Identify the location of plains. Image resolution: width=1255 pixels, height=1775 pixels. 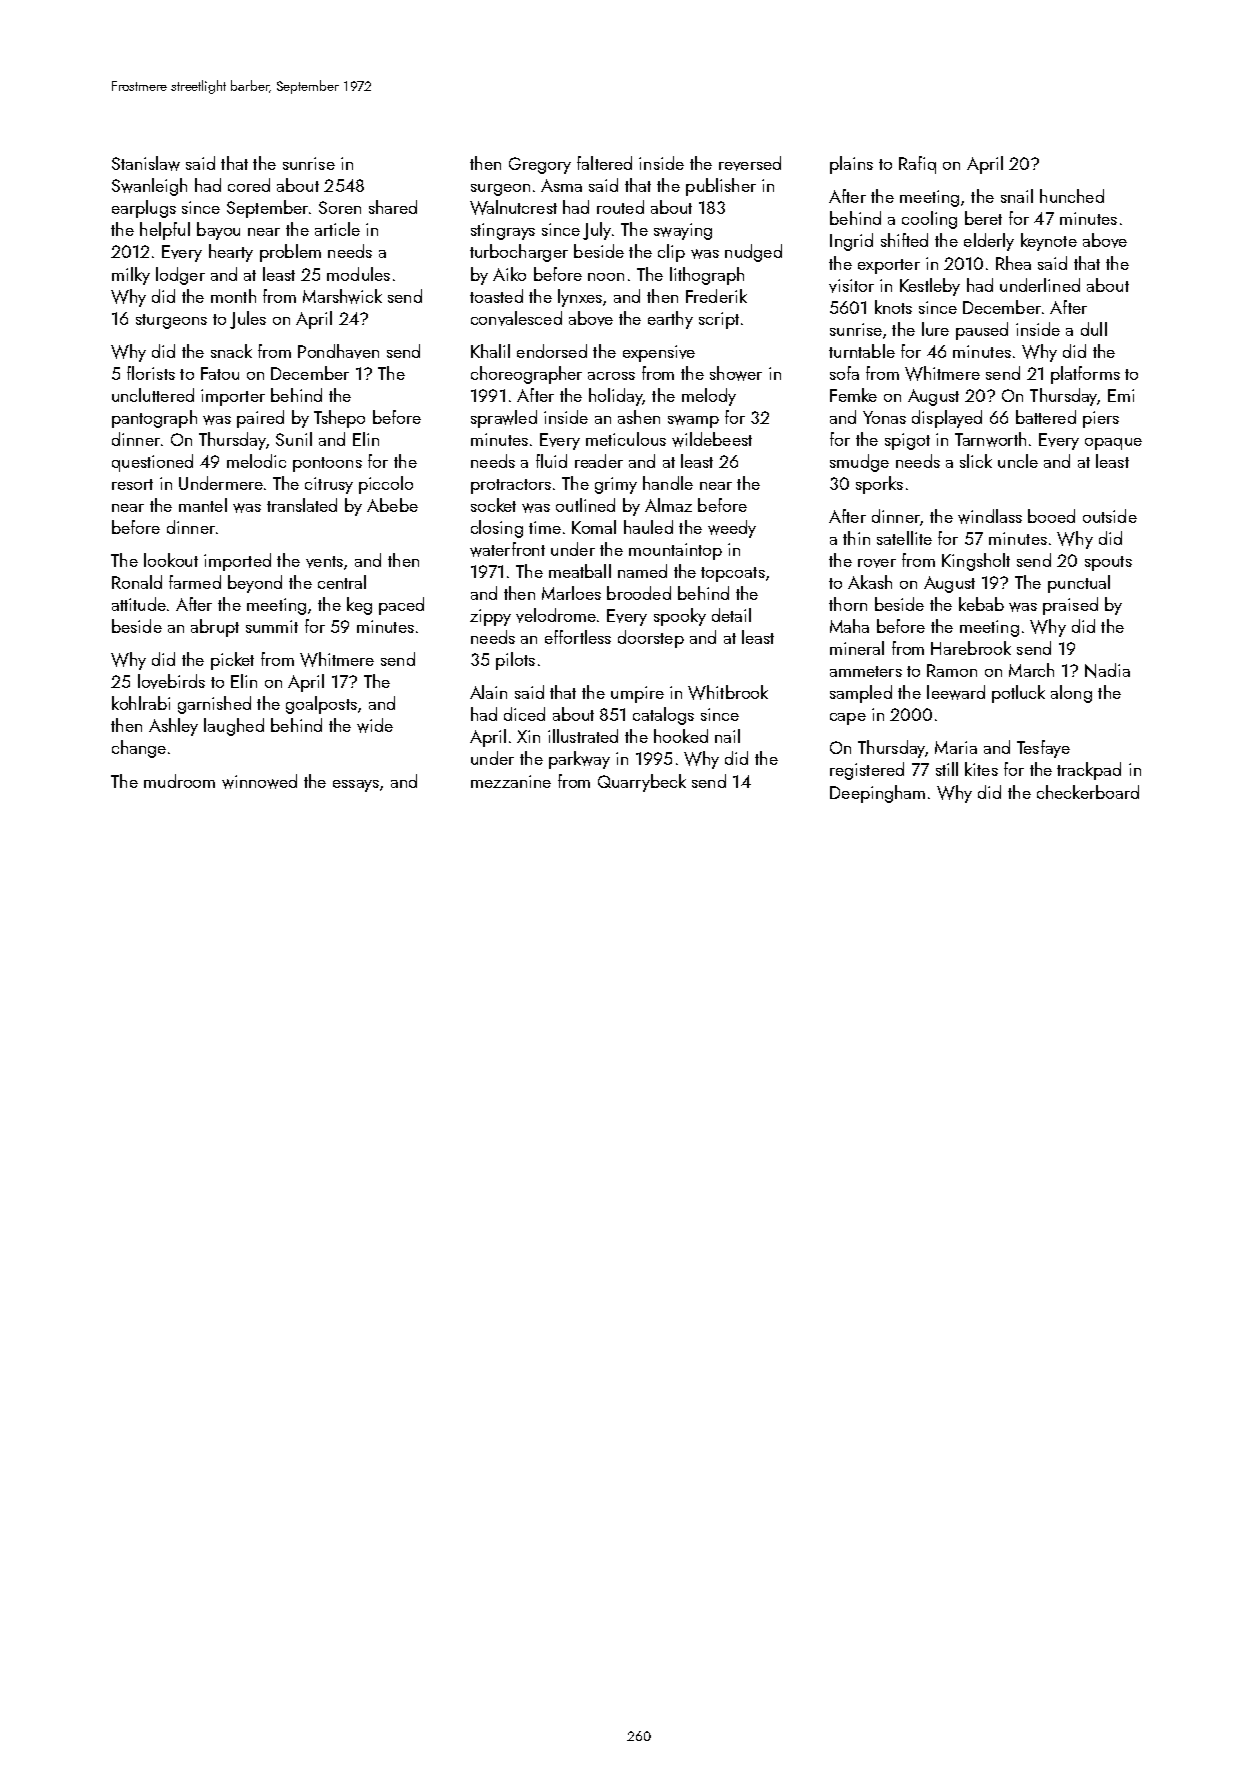
(851, 165).
